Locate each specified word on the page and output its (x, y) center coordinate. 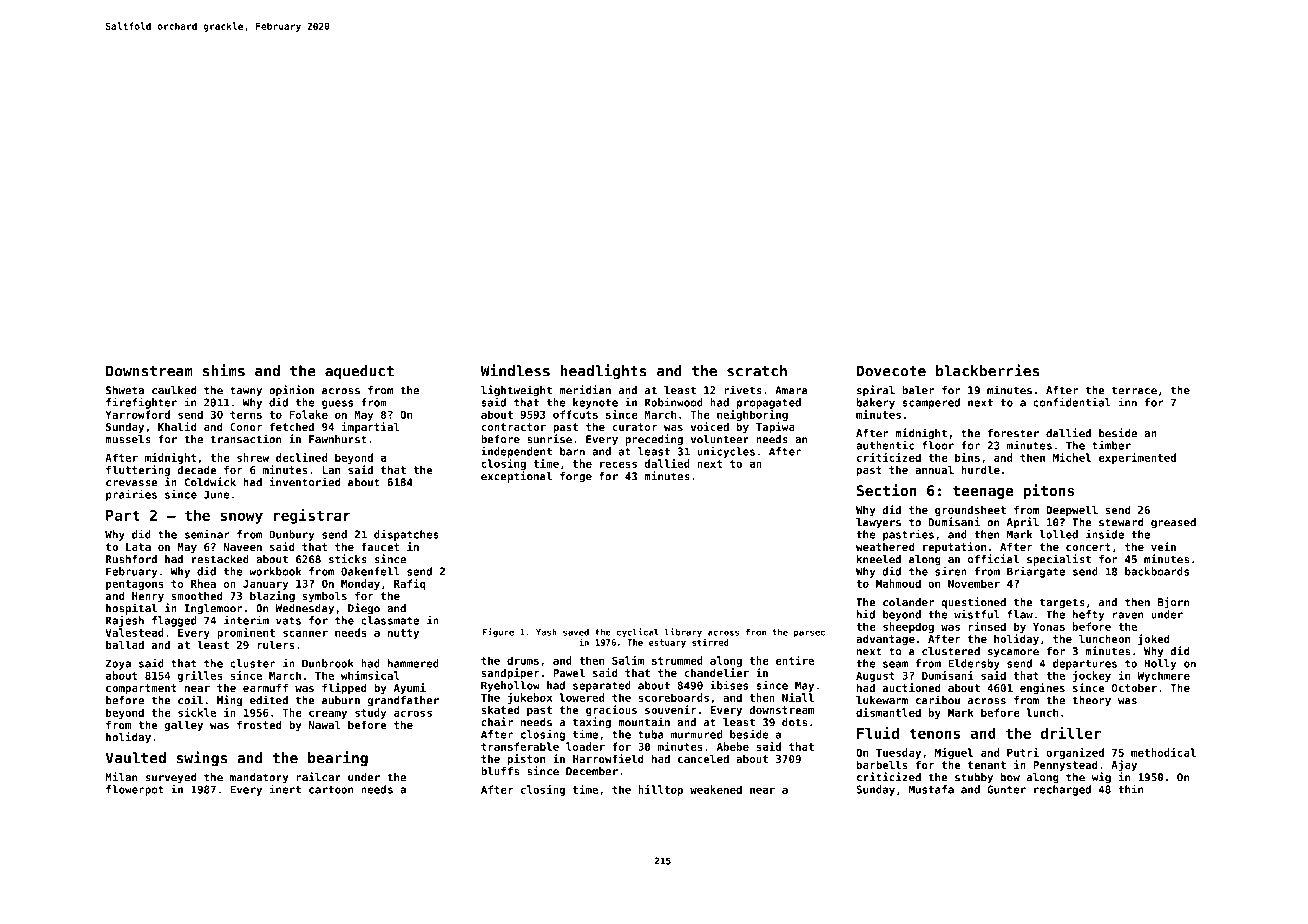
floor (938, 445)
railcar (319, 777)
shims (224, 370)
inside (1105, 534)
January (265, 585)
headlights (603, 372)
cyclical (638, 633)
